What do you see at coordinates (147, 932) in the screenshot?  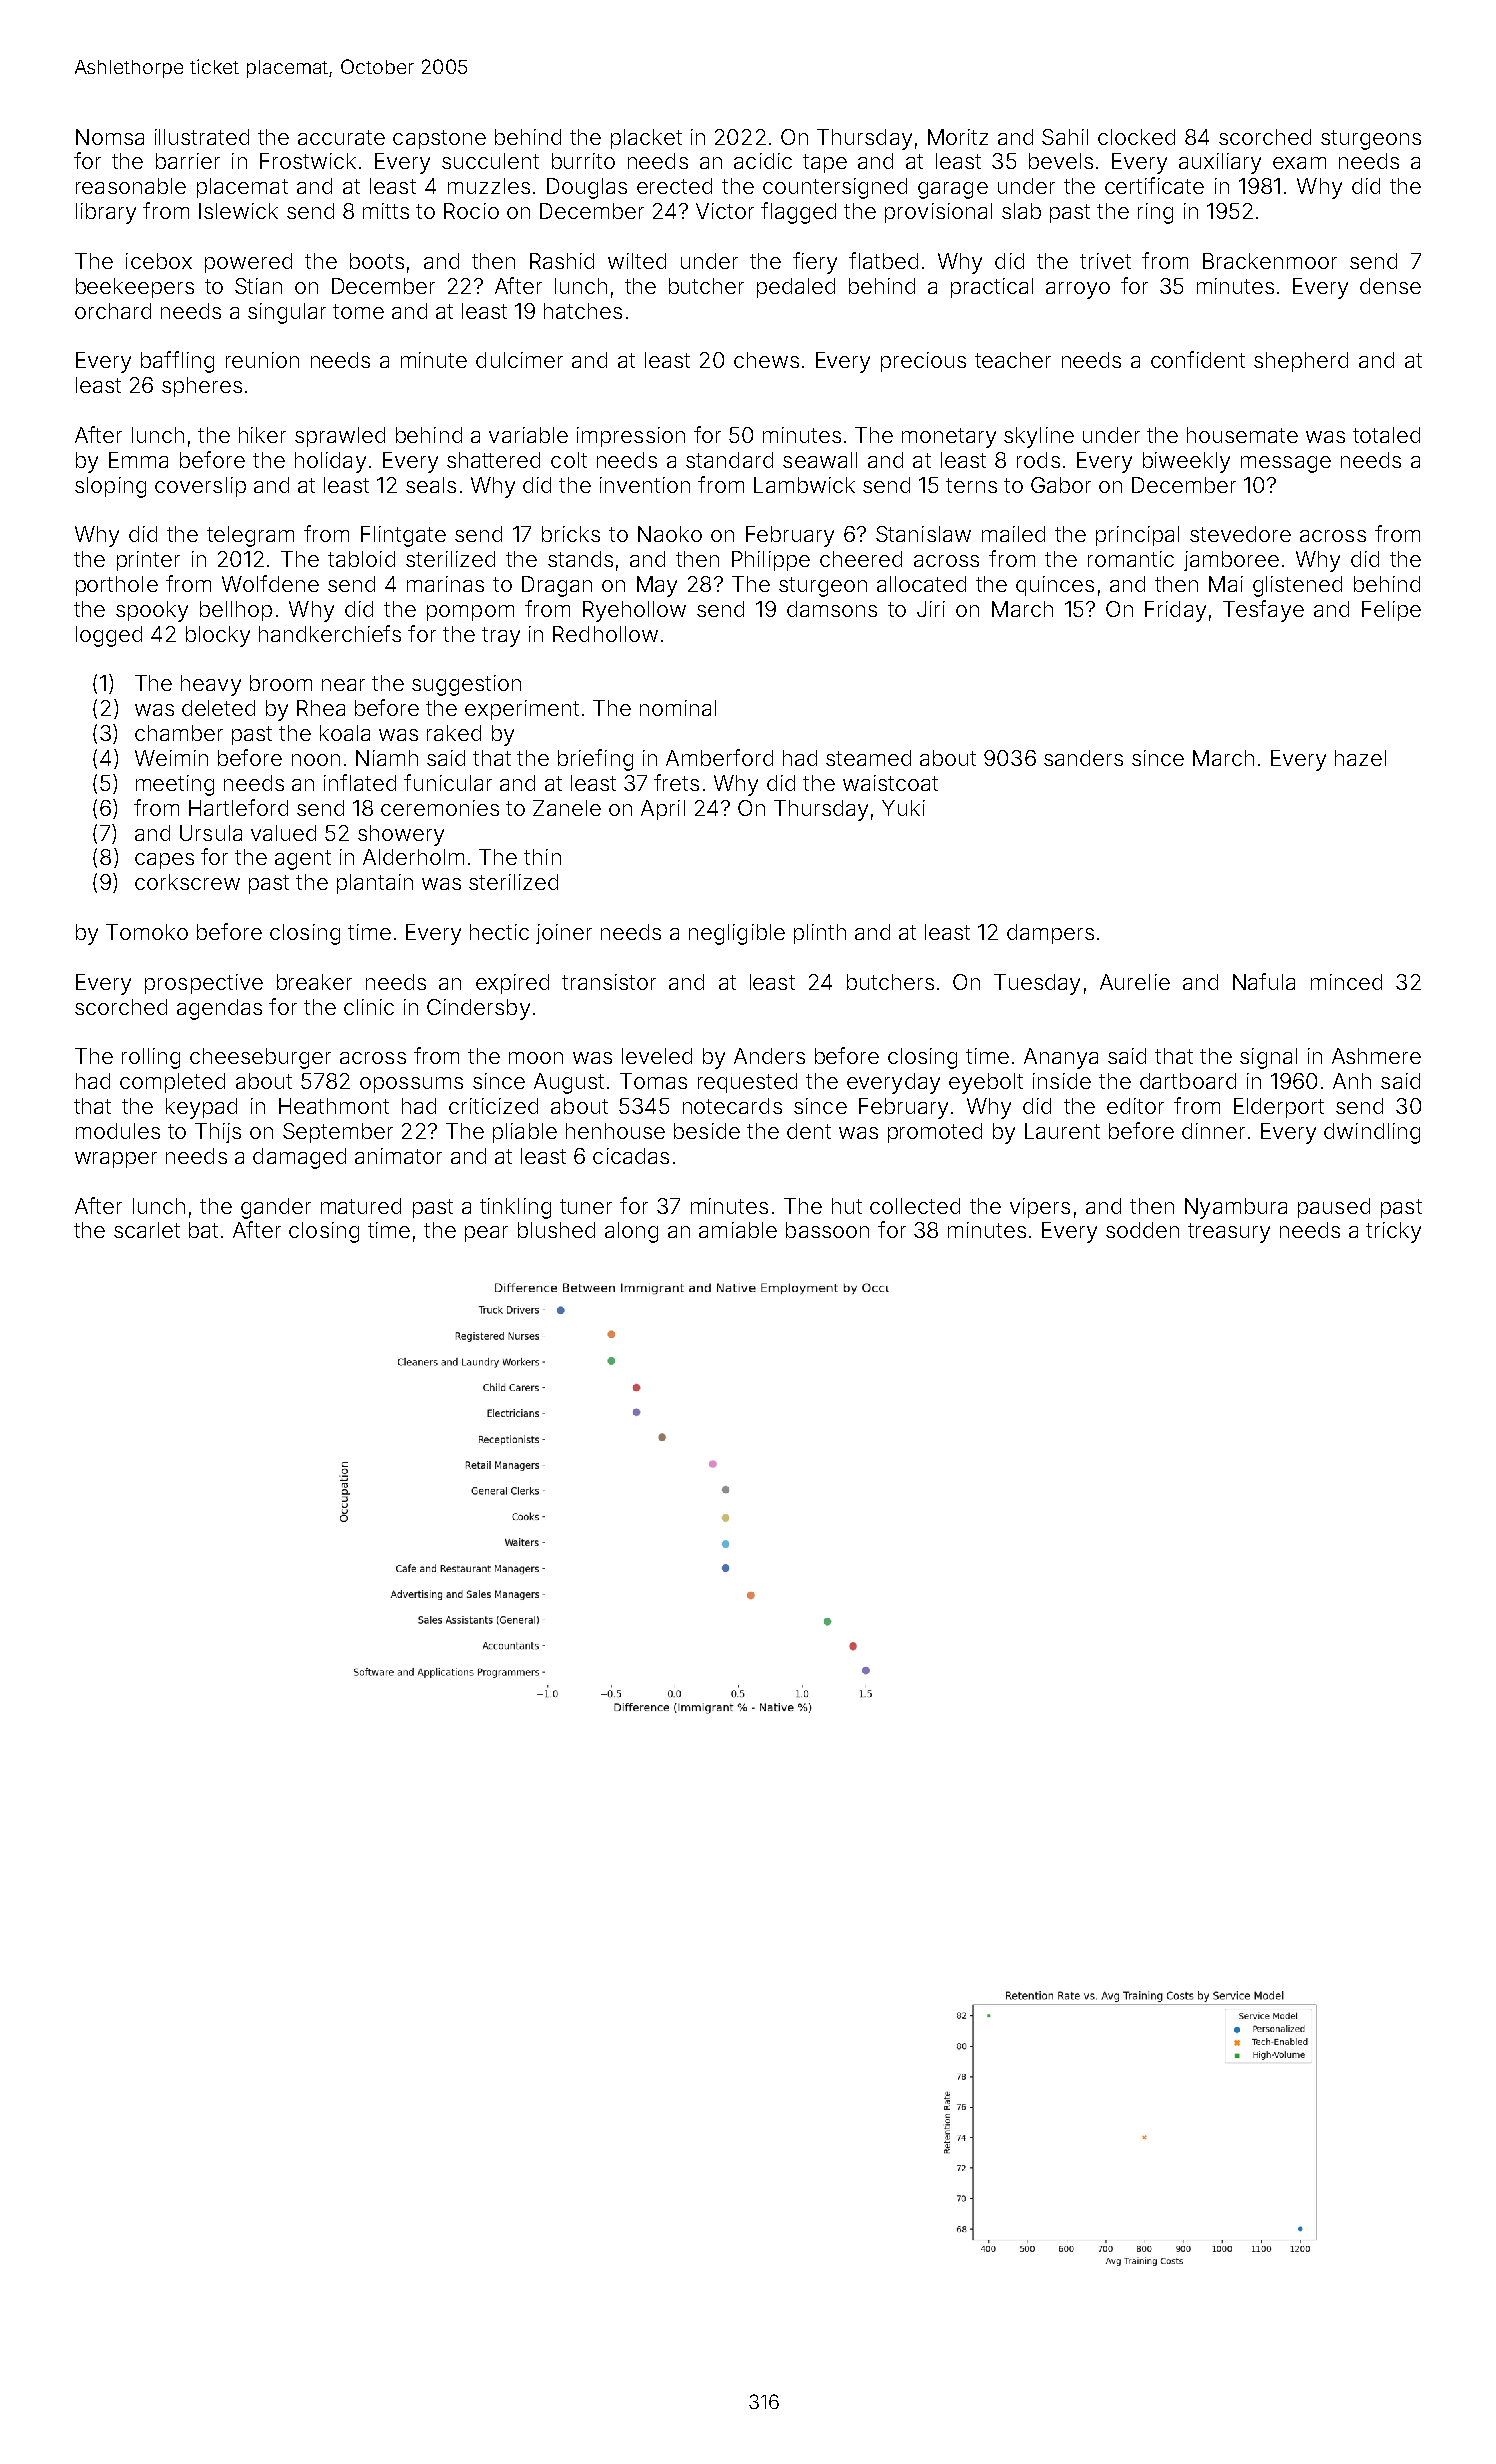 I see `Tomoko` at bounding box center [147, 932].
